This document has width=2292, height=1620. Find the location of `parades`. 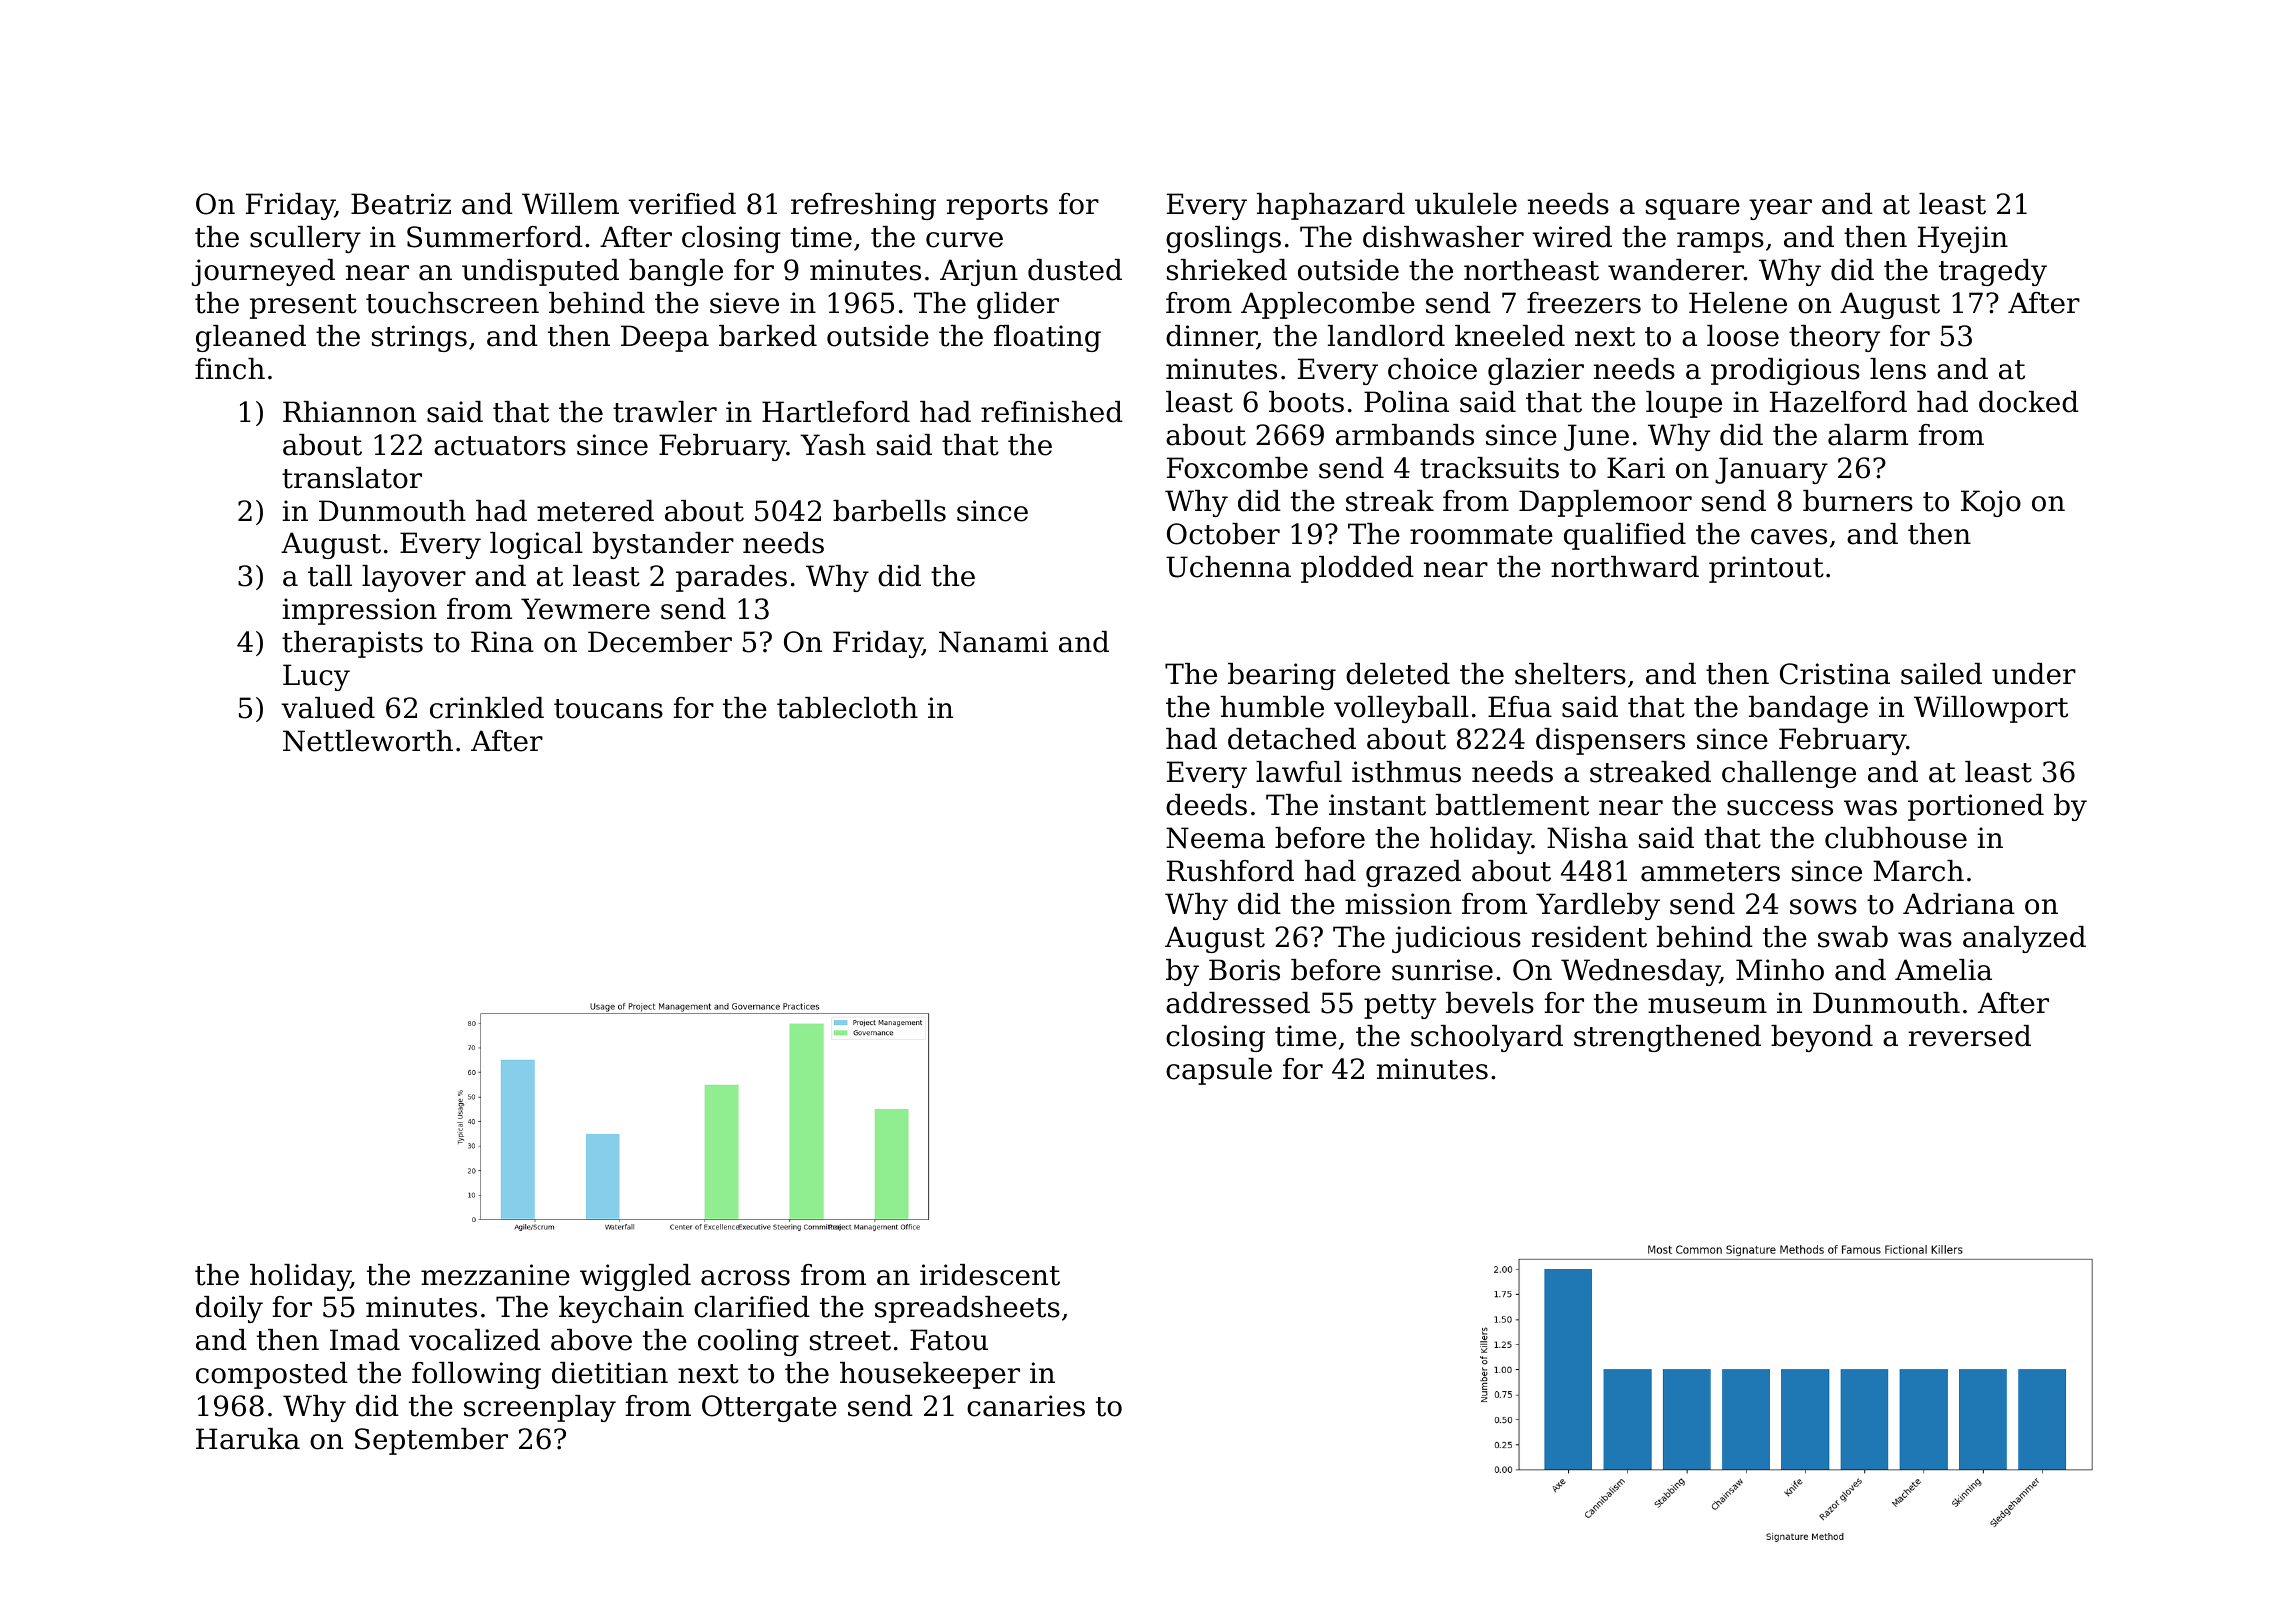

parades is located at coordinates (731, 578).
